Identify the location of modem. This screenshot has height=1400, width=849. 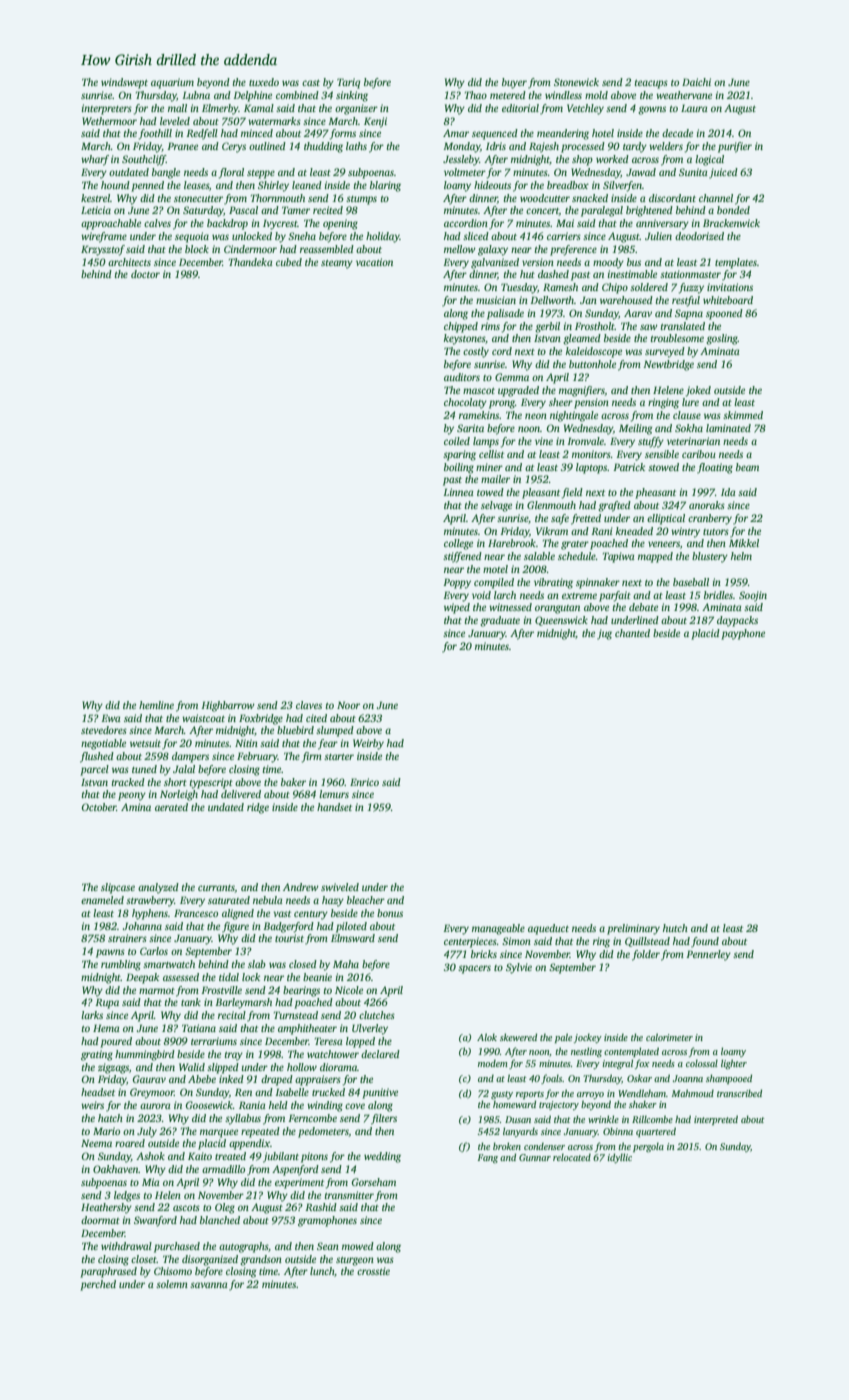
(493, 1063).
